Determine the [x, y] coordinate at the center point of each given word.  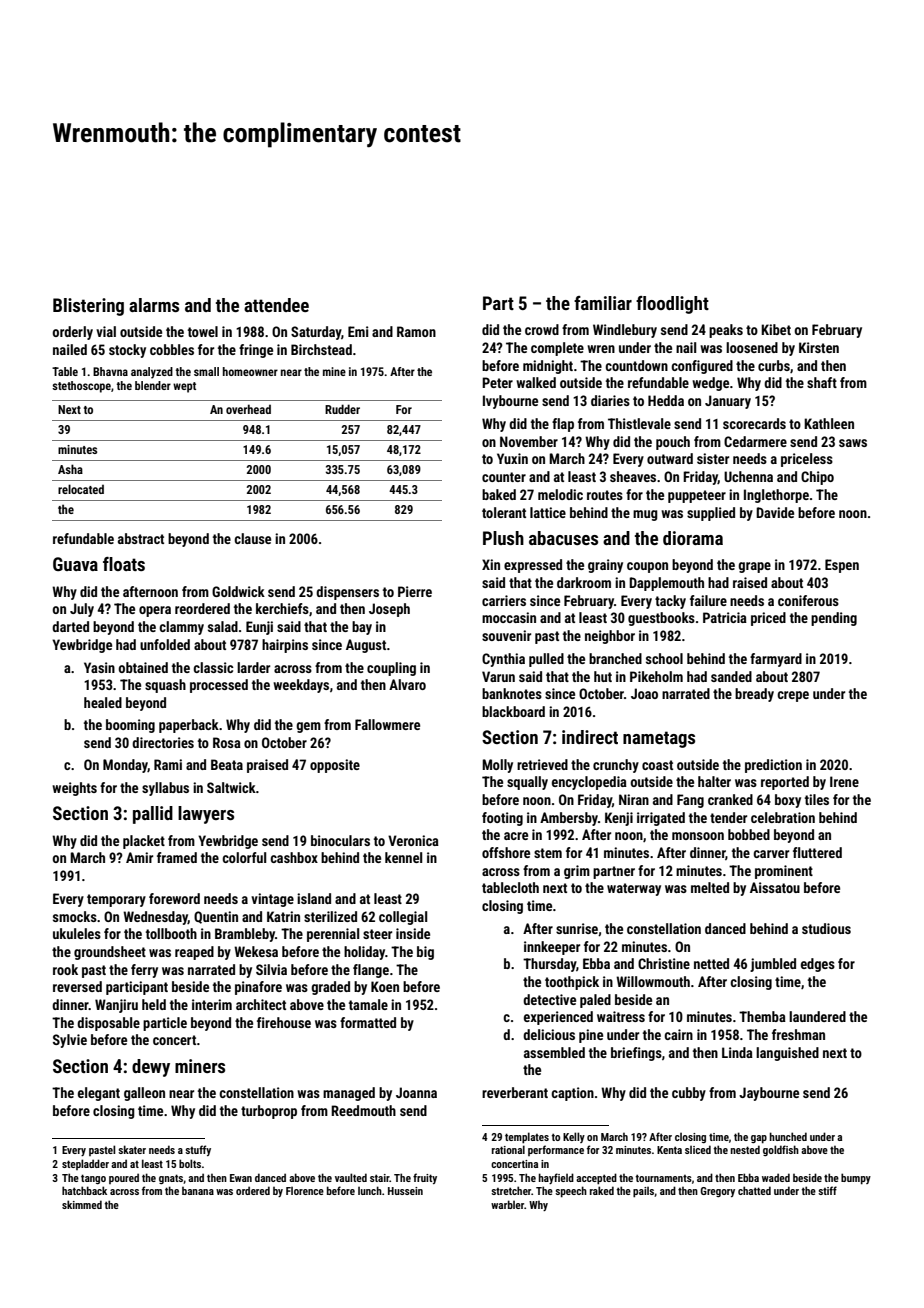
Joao [644, 693]
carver [771, 854]
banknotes [512, 693]
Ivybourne [510, 402]
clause [252, 538]
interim [212, 1004]
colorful [244, 857]
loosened [752, 347]
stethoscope [81, 387]
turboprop [269, 1112]
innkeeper [552, 948]
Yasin [99, 667]
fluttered [817, 852]
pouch [673, 443]
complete [557, 349]
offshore [506, 852]
